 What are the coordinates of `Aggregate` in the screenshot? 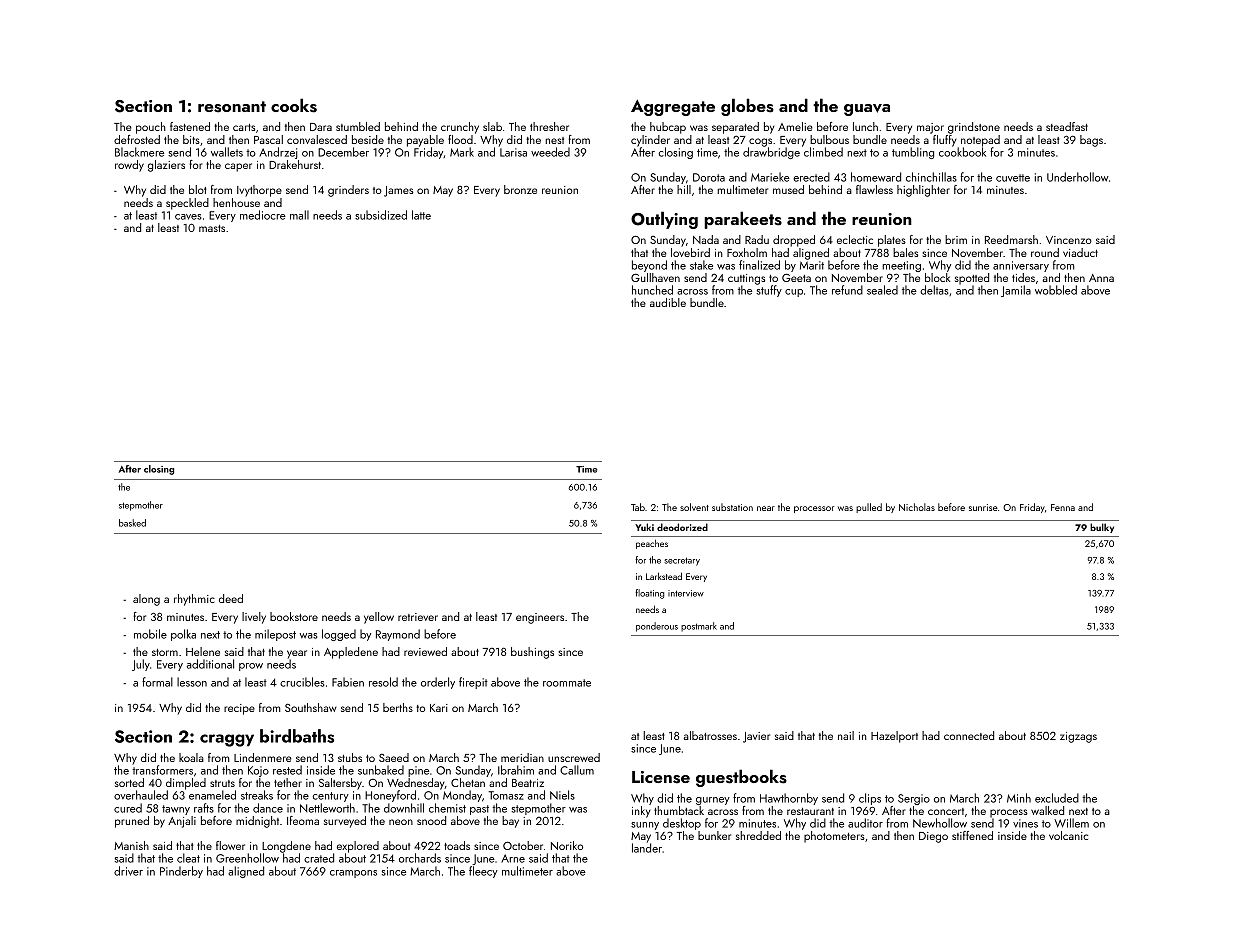 It's located at (673, 108).
